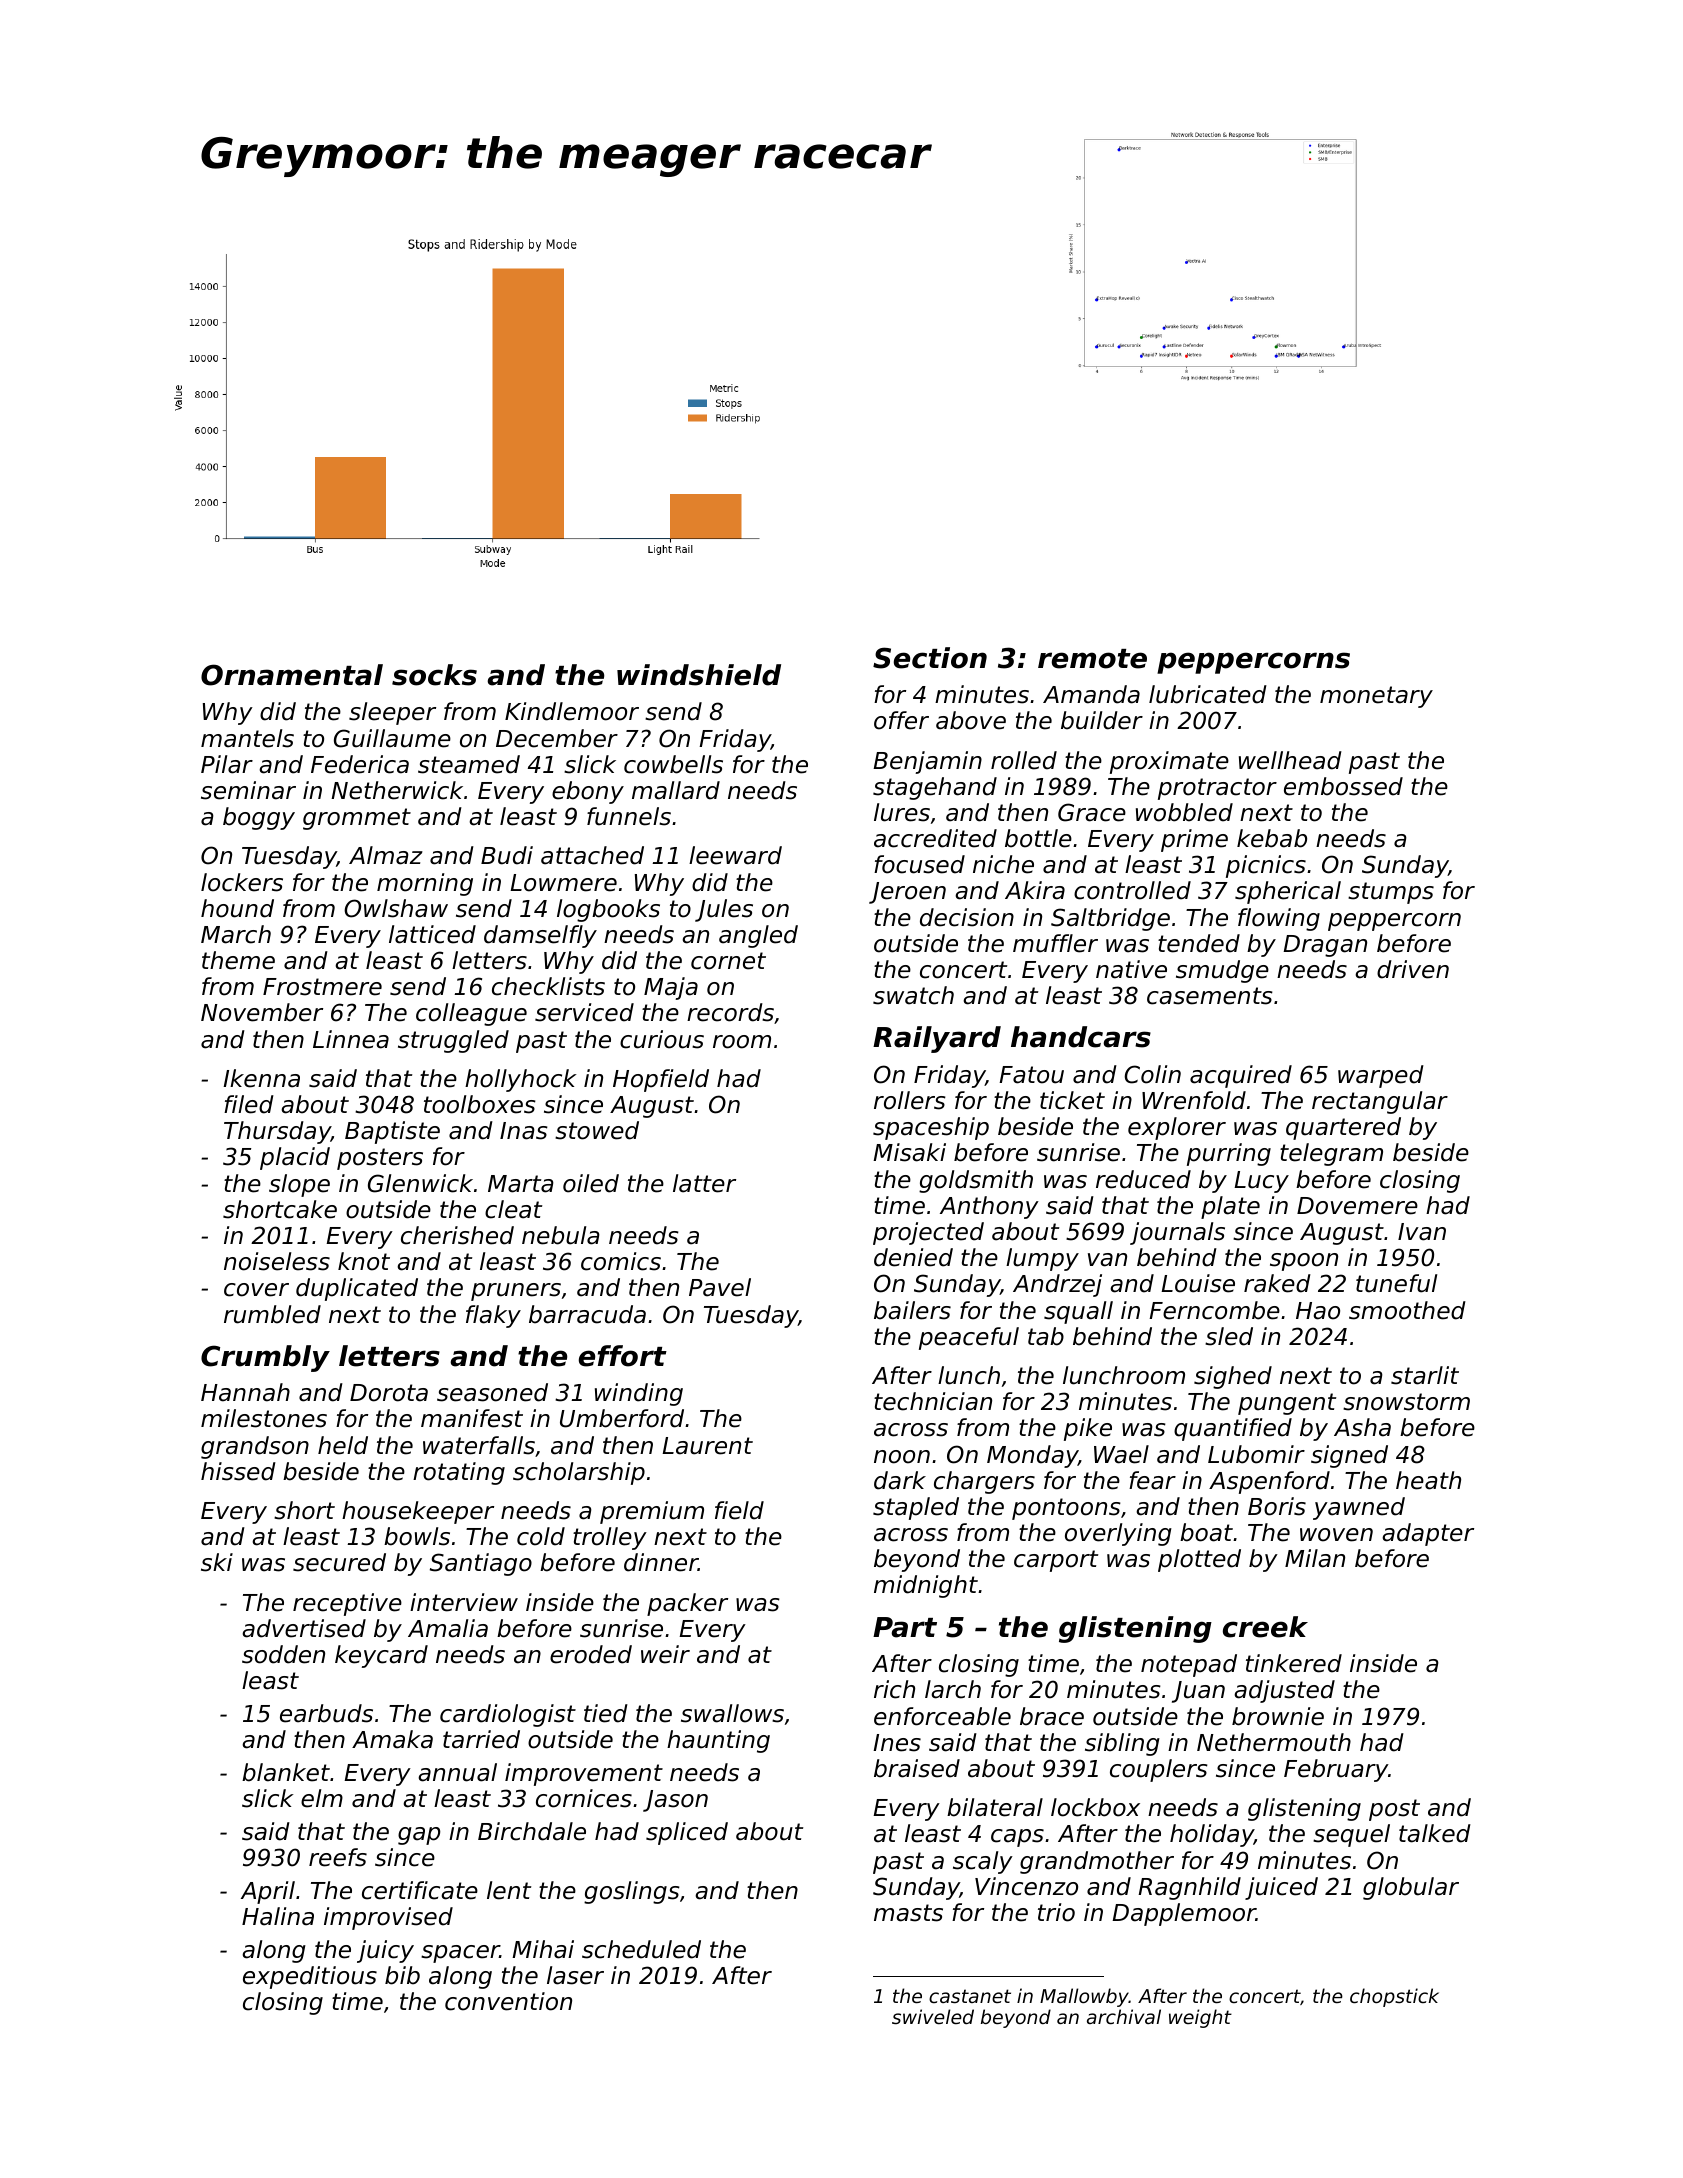 The height and width of the page is (2178, 1683). I want to click on lubricated, so click(1208, 694).
